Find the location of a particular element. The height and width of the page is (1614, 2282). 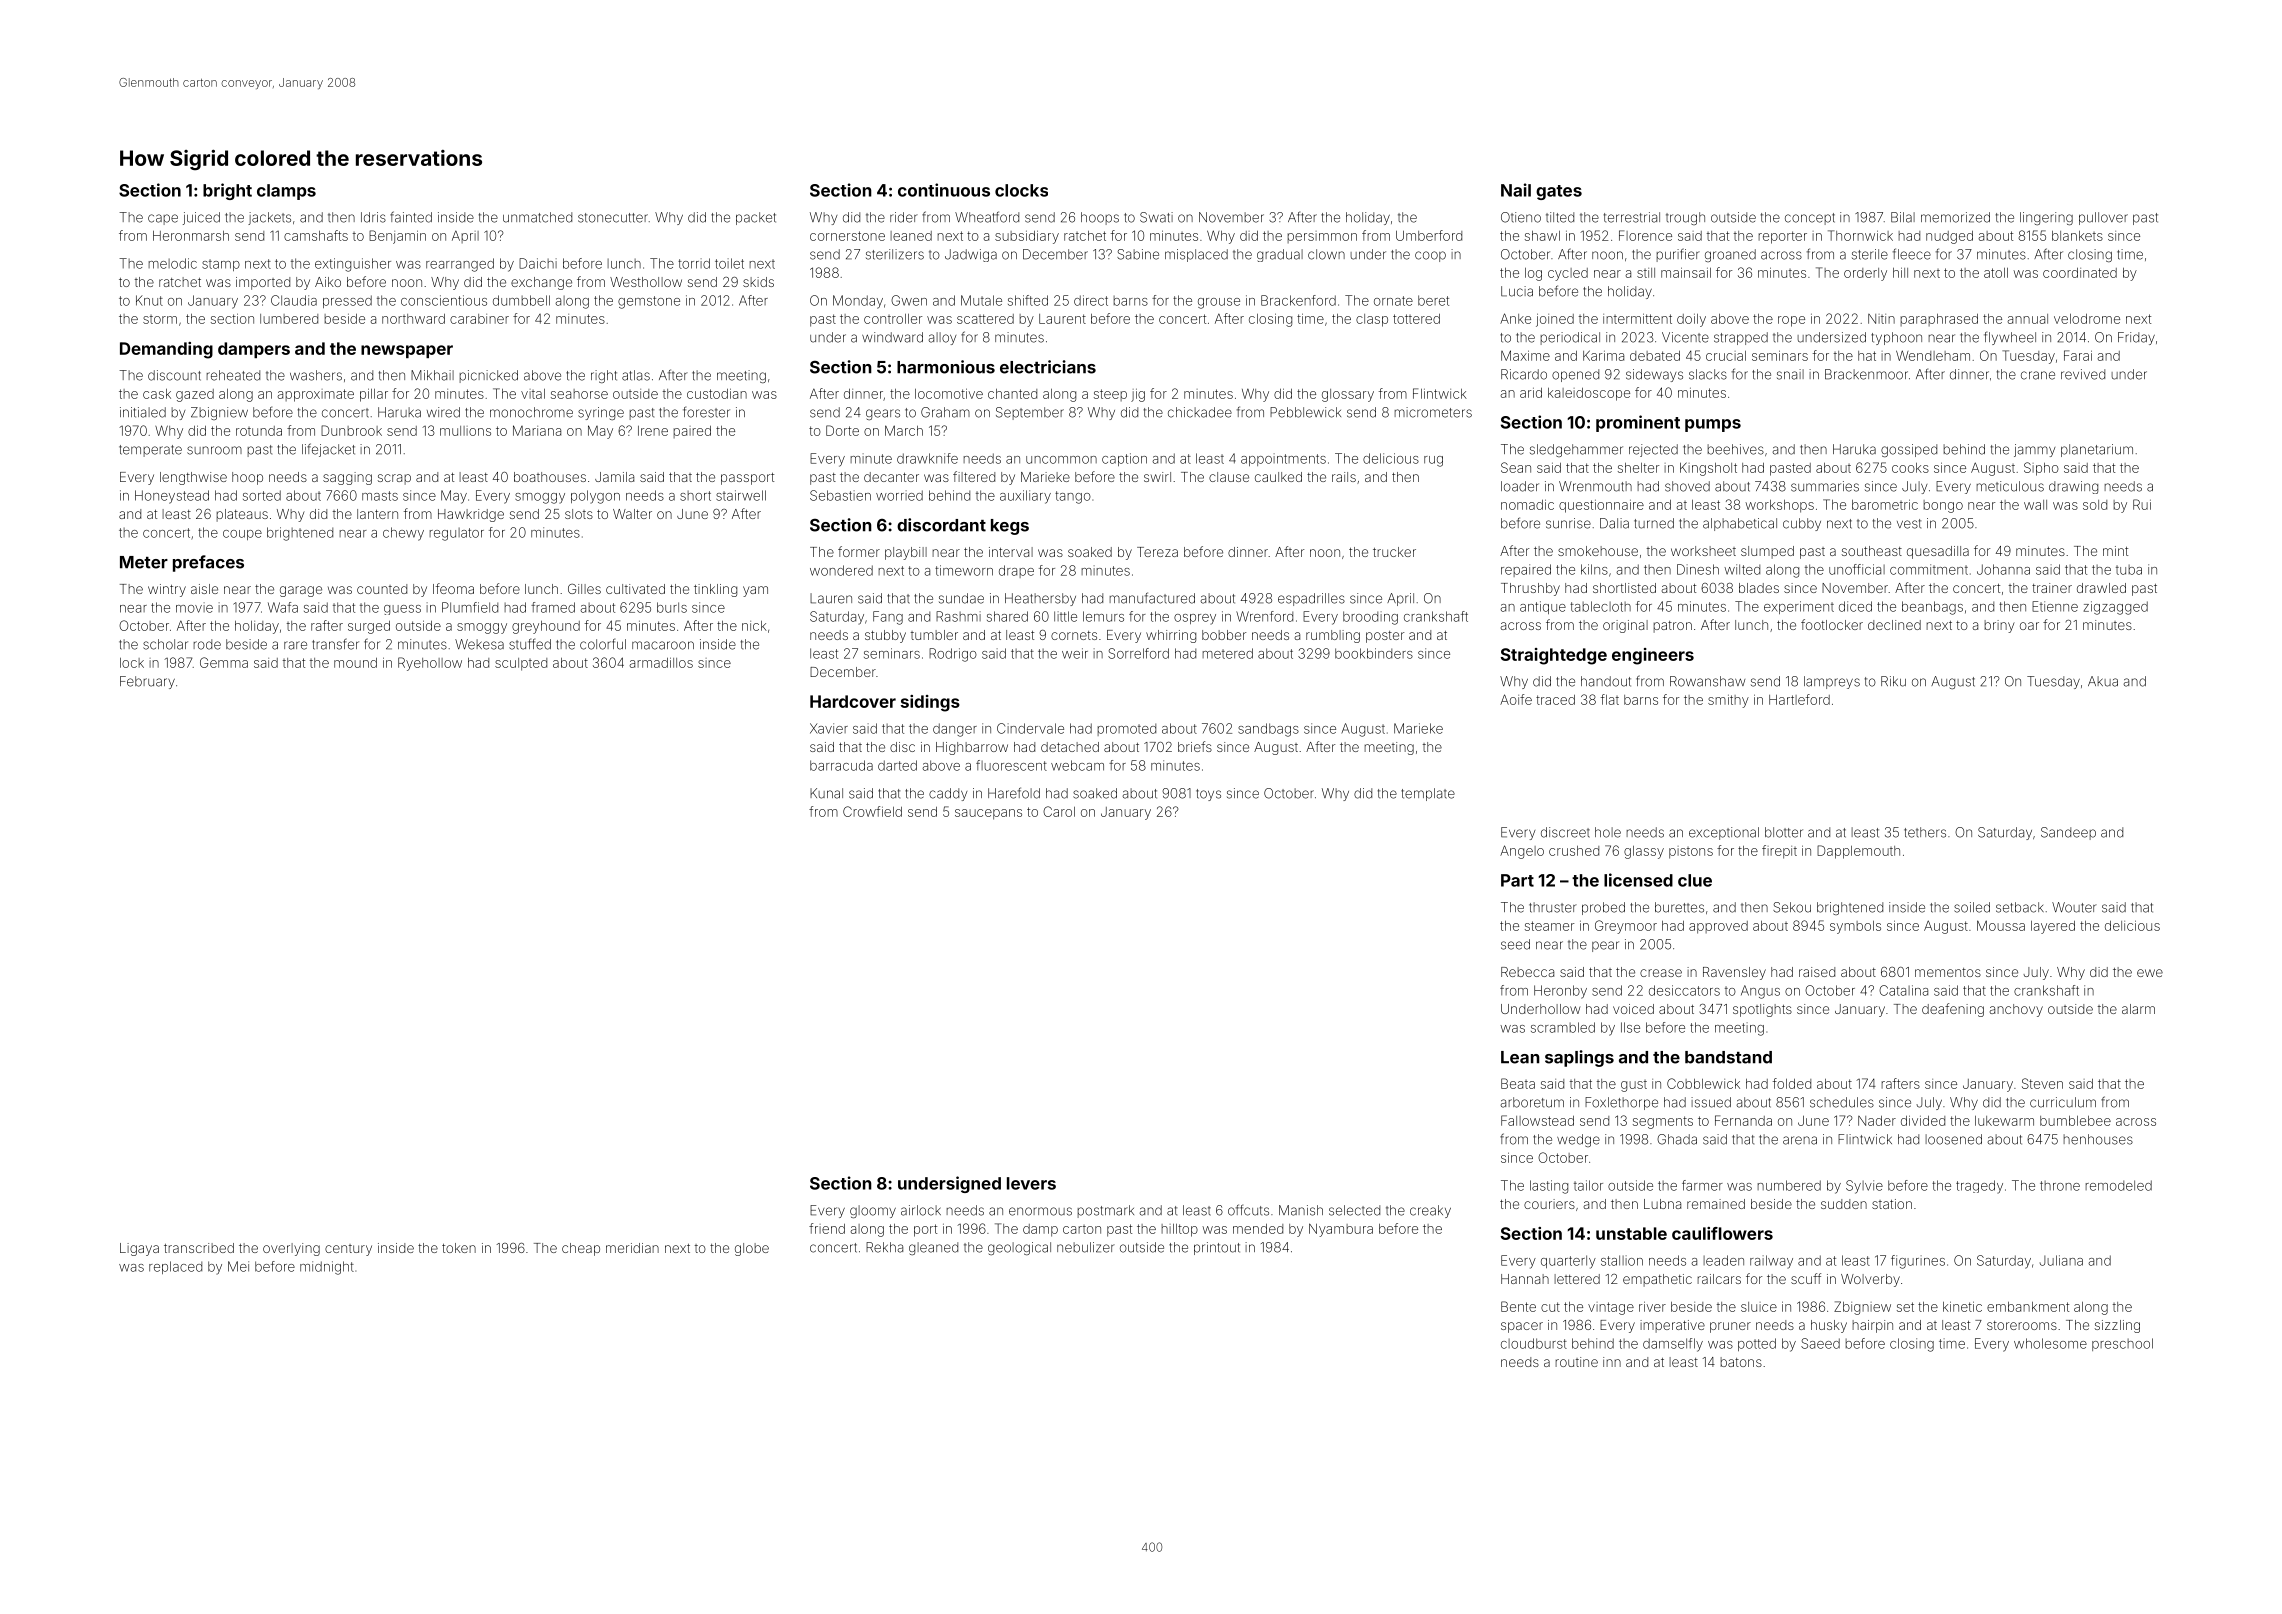

Moussa is located at coordinates (2001, 925).
